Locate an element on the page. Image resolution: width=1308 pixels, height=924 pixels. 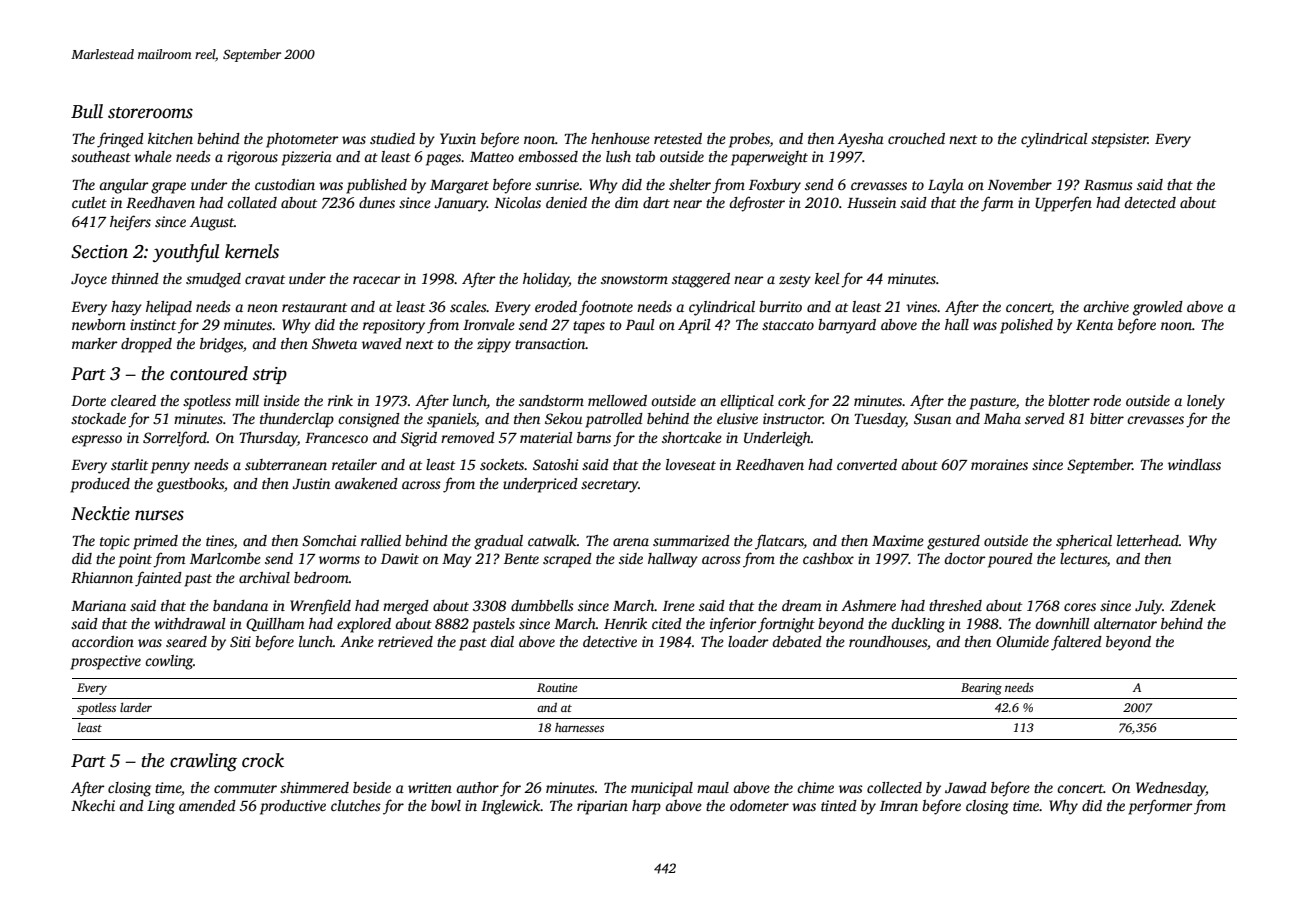
harp is located at coordinates (646, 807).
